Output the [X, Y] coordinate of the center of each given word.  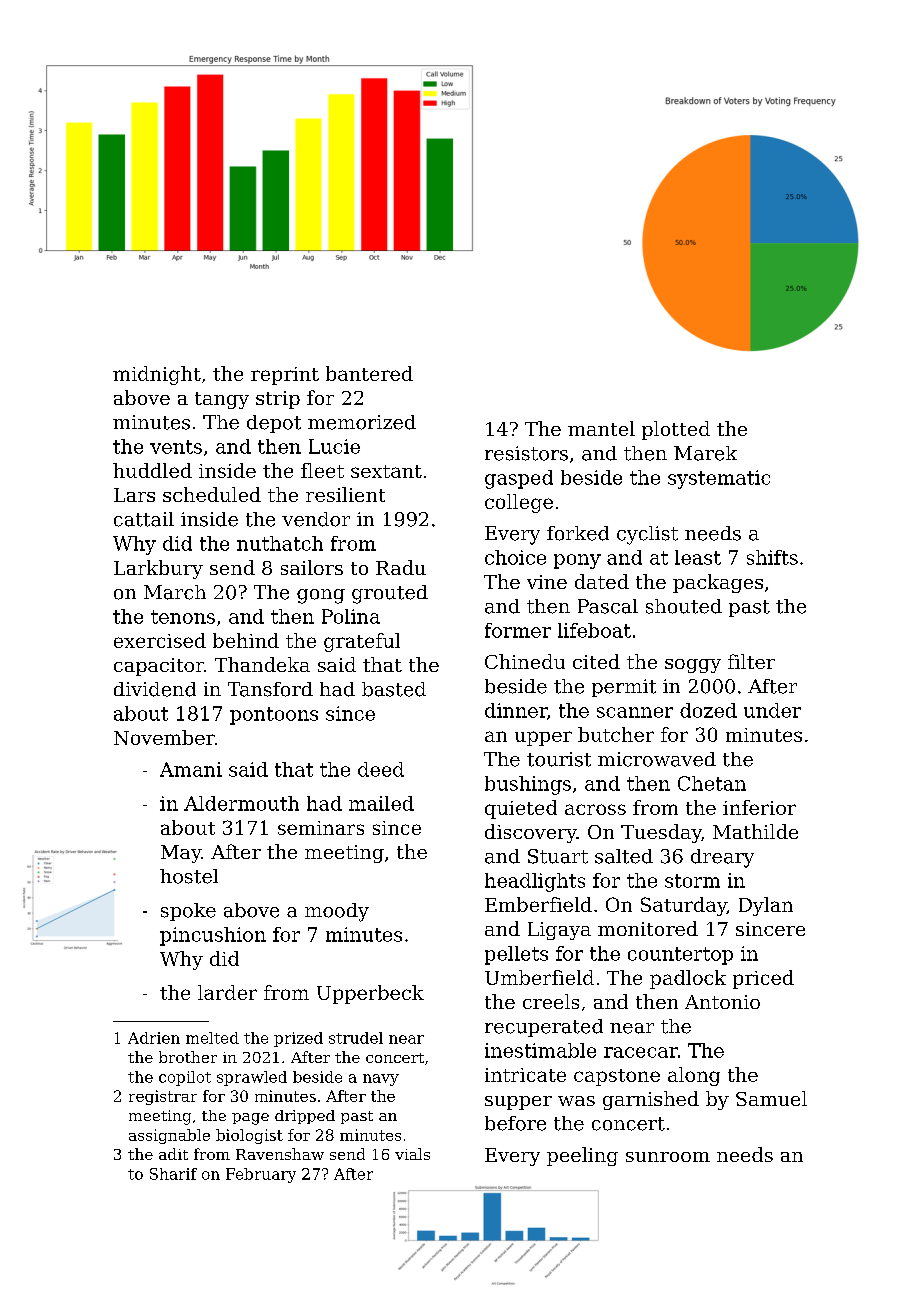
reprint [285, 376]
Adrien [154, 1038]
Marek [705, 453]
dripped [305, 1117]
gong [321, 596]
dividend [155, 689]
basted [394, 689]
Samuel [771, 1098]
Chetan [712, 783]
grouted [390, 594]
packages [718, 583]
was [576, 1101]
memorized [362, 422]
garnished [651, 1100]
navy [381, 1080]
